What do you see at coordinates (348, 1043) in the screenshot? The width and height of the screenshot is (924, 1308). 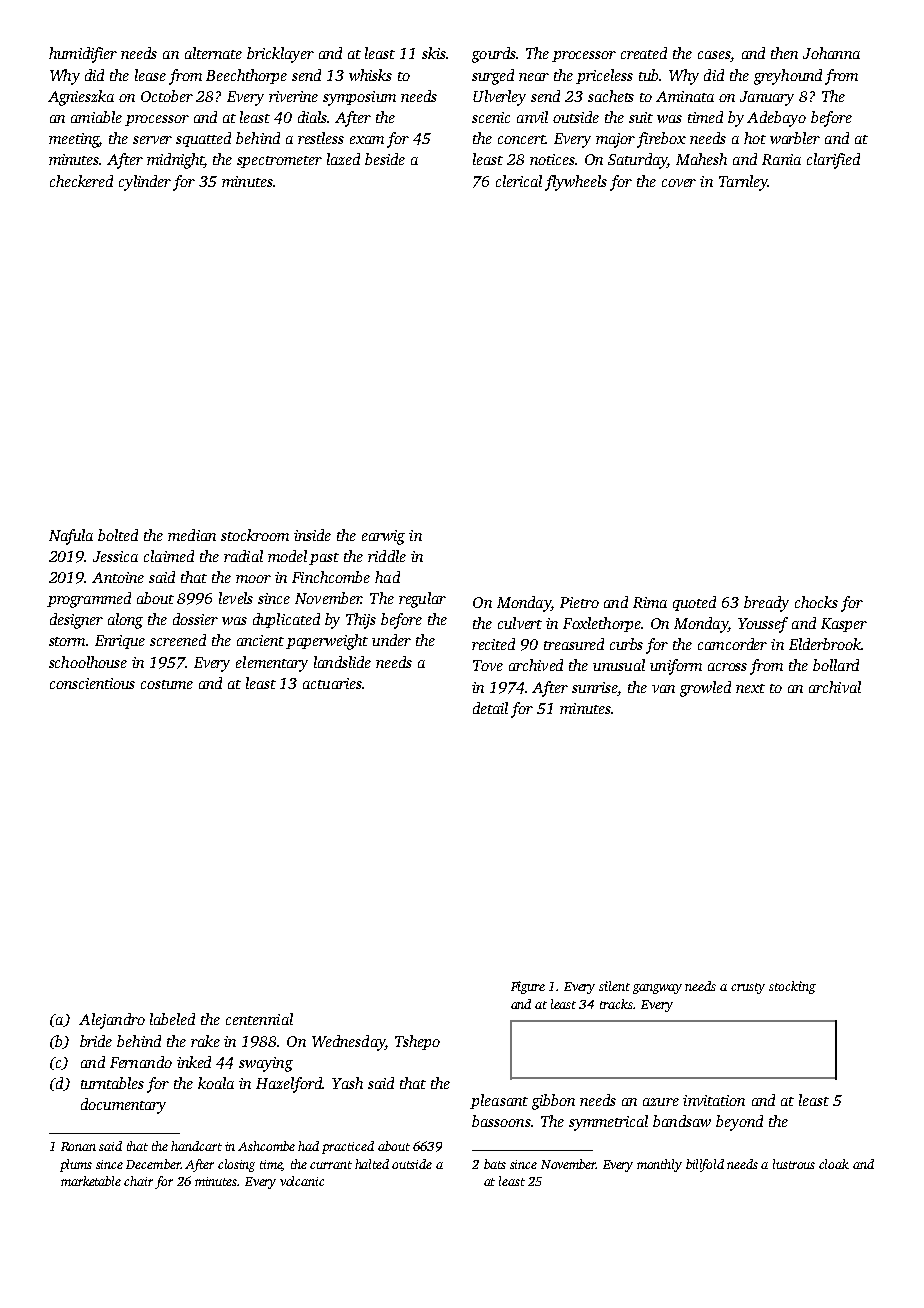 I see `Wednesday` at bounding box center [348, 1043].
